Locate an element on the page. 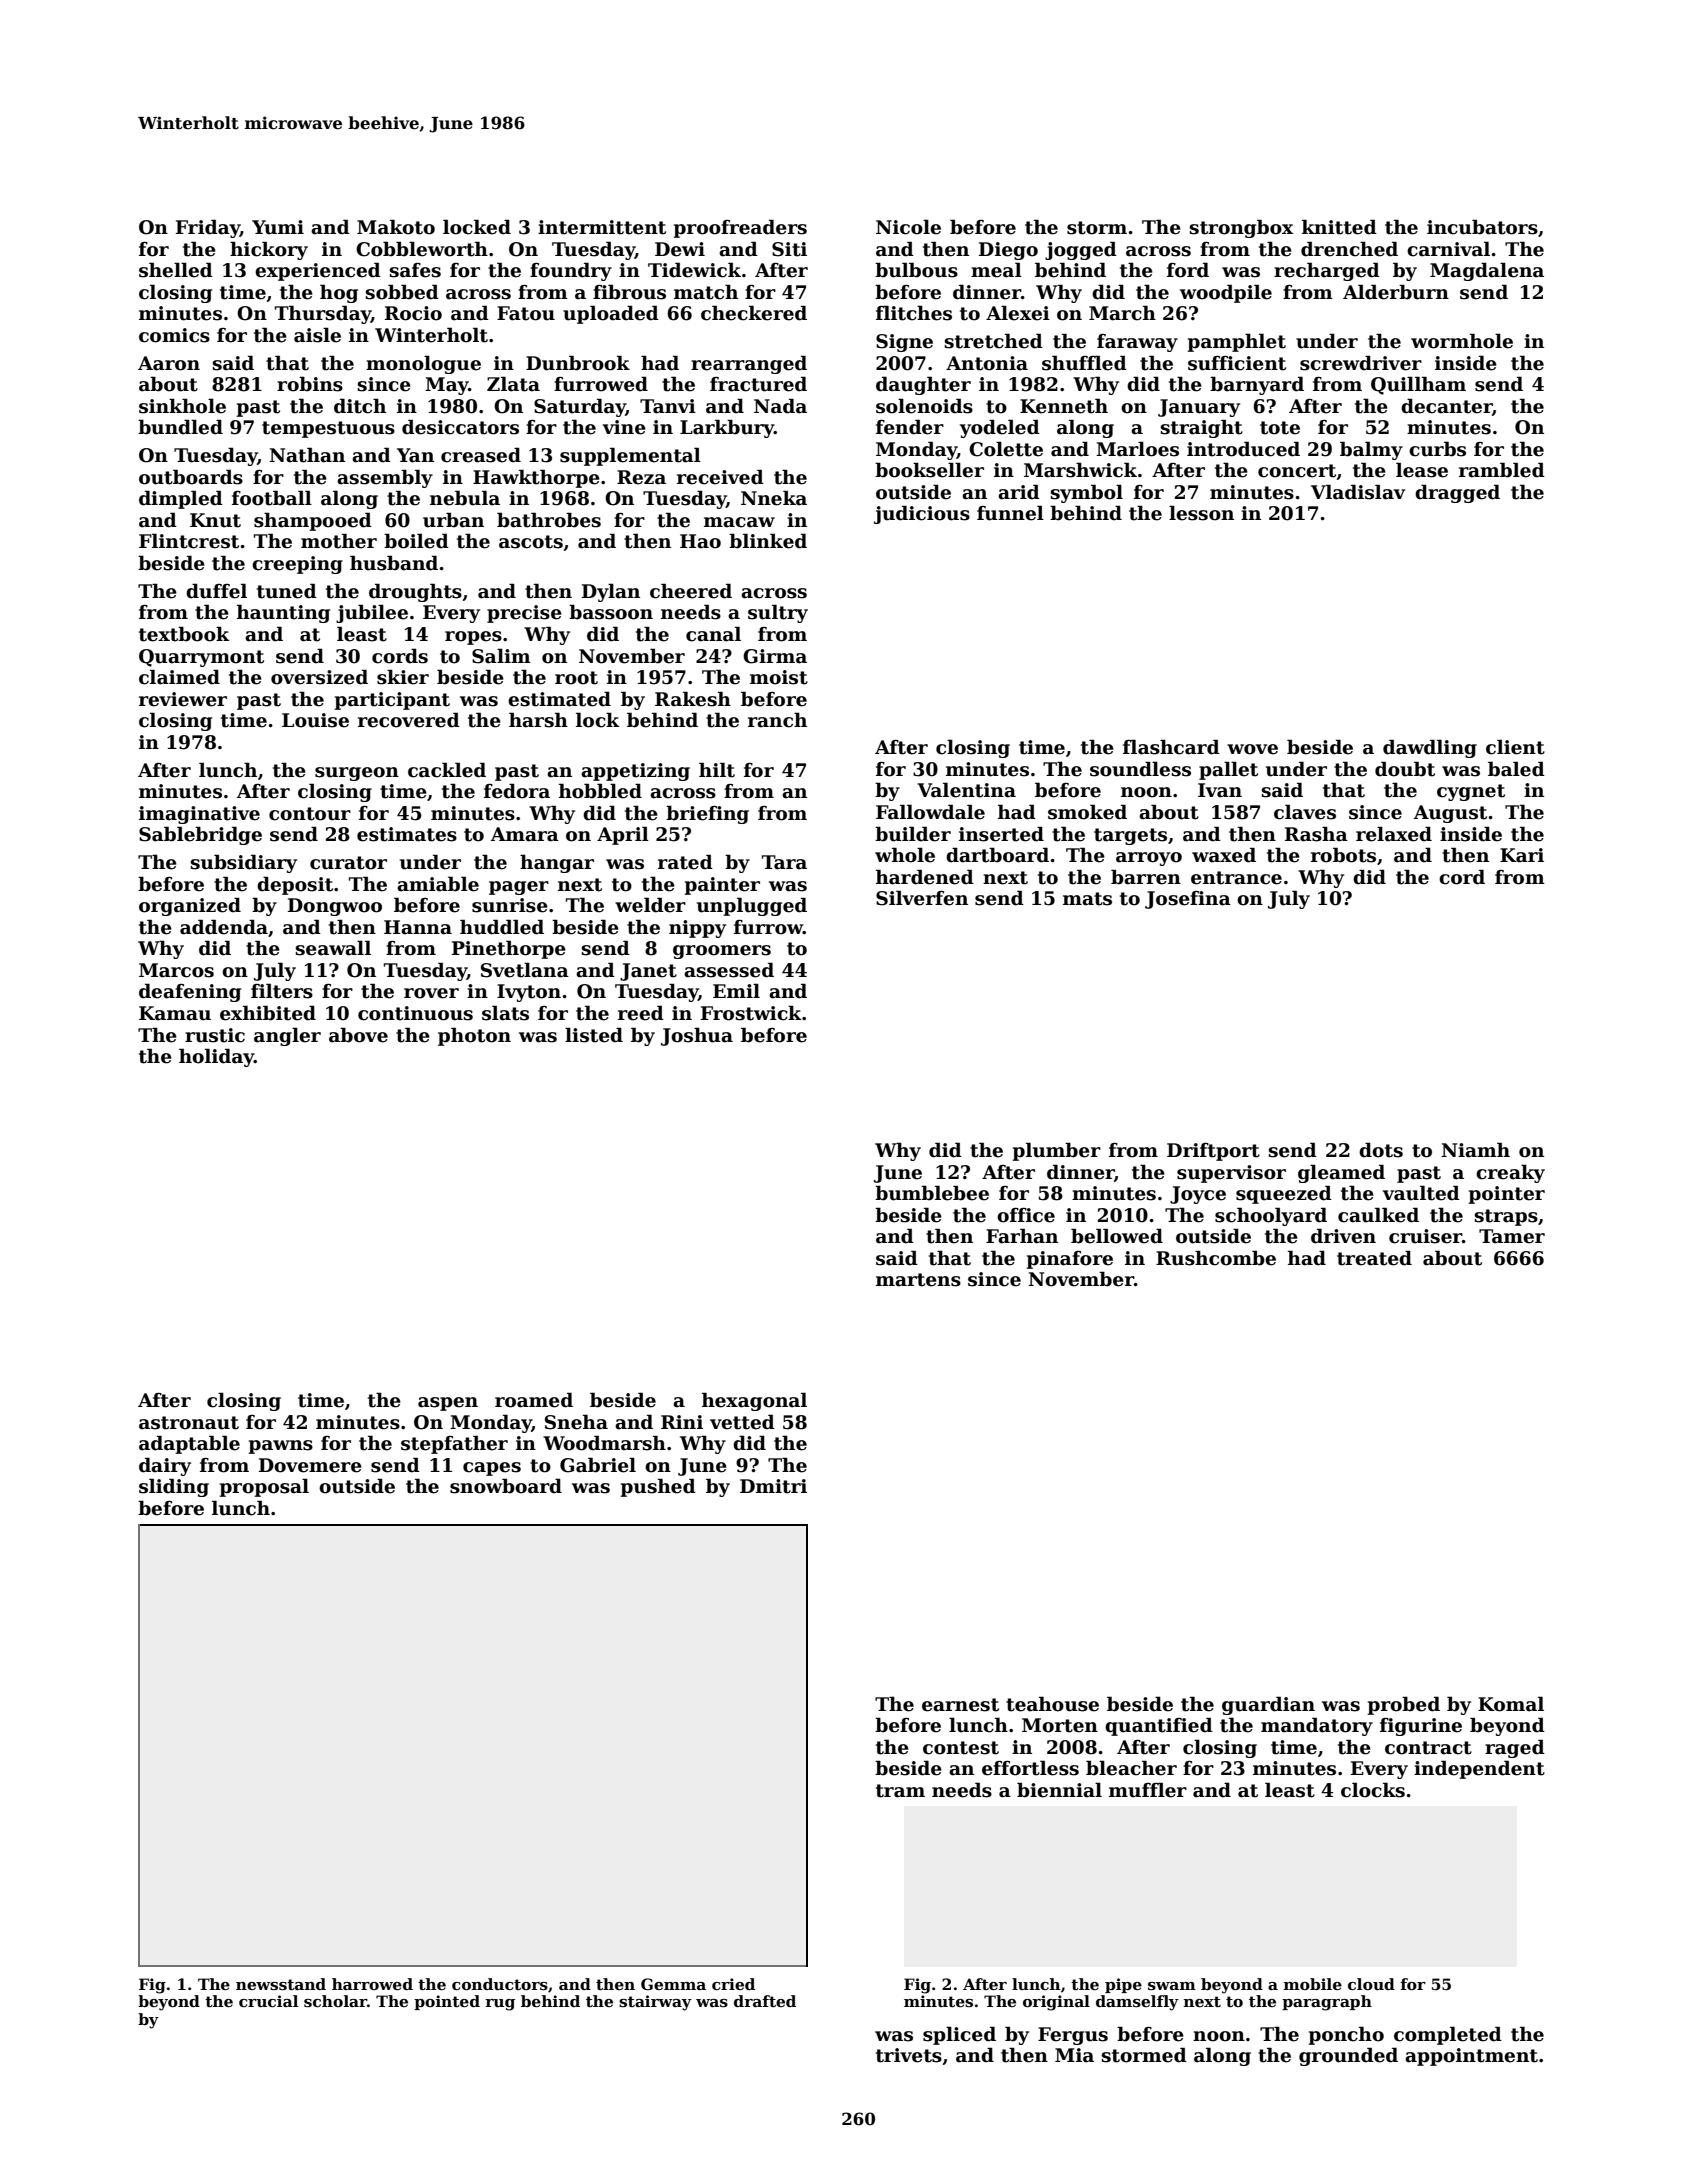  Makoto is located at coordinates (396, 227).
